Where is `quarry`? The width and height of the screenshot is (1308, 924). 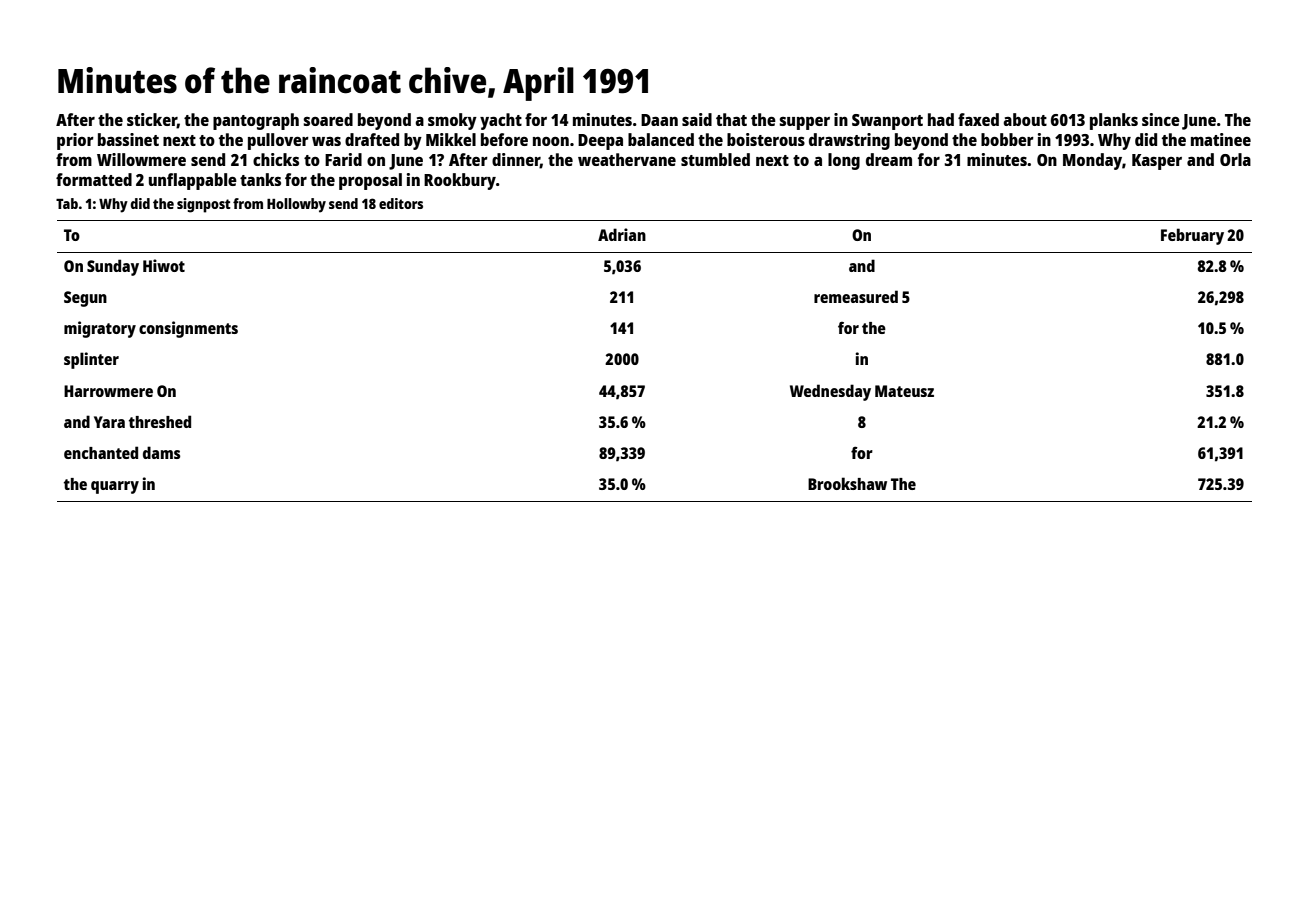
quarry is located at coordinates (115, 487).
